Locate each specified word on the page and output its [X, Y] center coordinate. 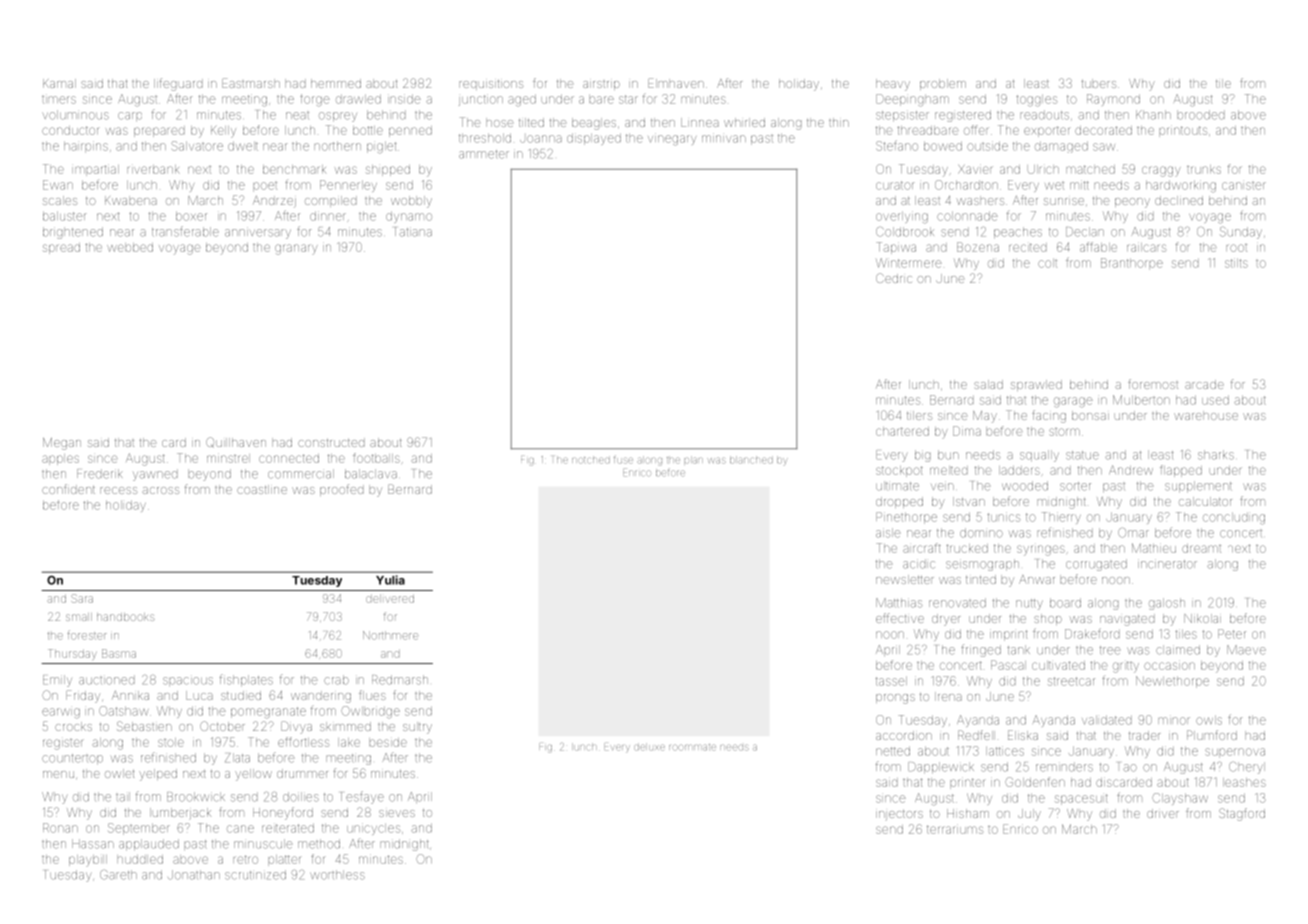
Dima [967, 431]
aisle [888, 533]
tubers [1099, 83]
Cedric [894, 278]
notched [591, 460]
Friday [83, 696]
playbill [88, 860]
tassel [891, 681]
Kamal [59, 83]
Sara [82, 598]
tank [1018, 650]
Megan [62, 444]
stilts [1236, 263]
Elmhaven [676, 83]
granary [296, 249]
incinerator [1167, 564]
